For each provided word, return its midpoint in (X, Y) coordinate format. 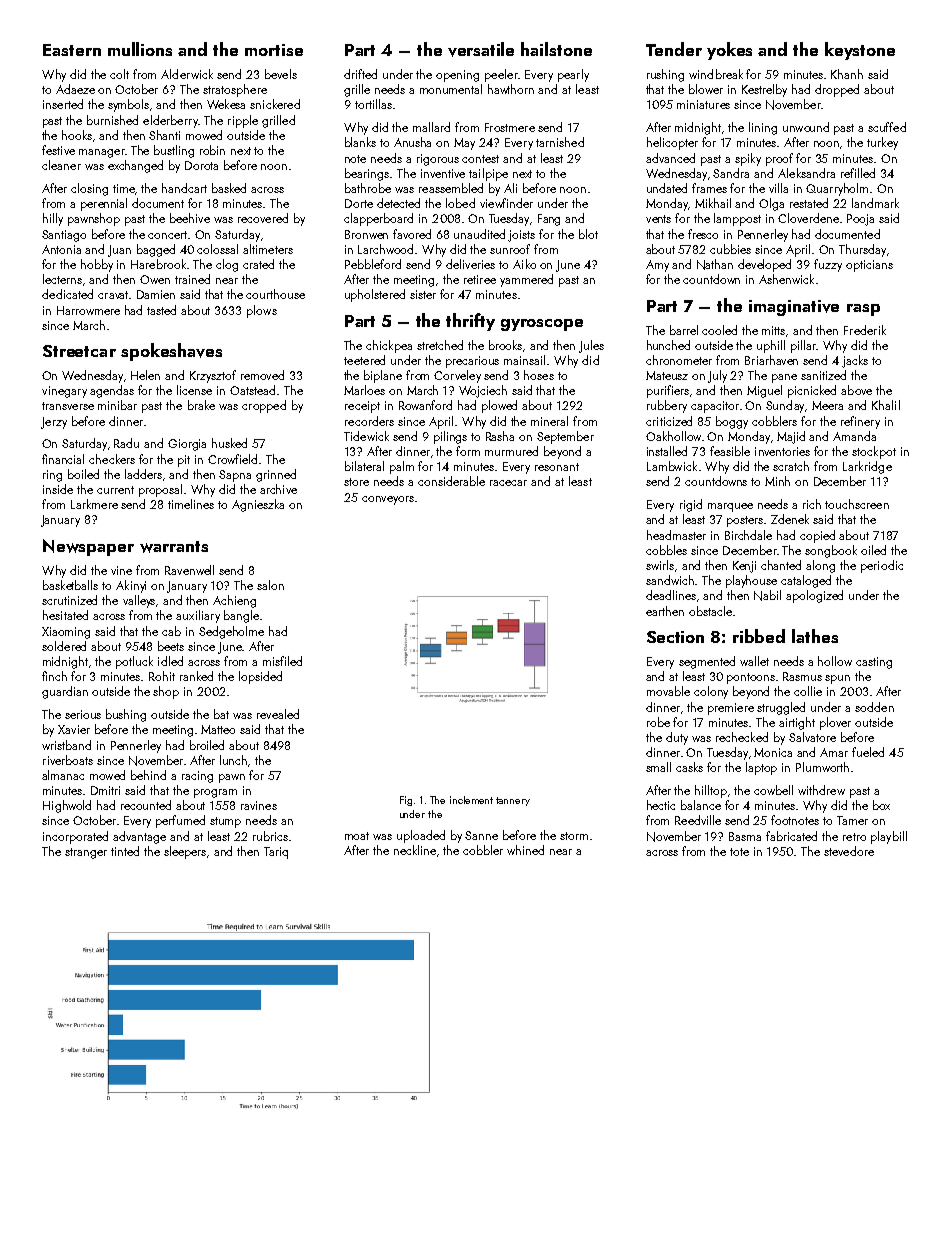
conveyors (388, 500)
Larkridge (867, 467)
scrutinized (69, 600)
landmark (875, 203)
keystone (860, 51)
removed (262, 375)
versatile (481, 49)
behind (148, 775)
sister (423, 294)
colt (119, 74)
